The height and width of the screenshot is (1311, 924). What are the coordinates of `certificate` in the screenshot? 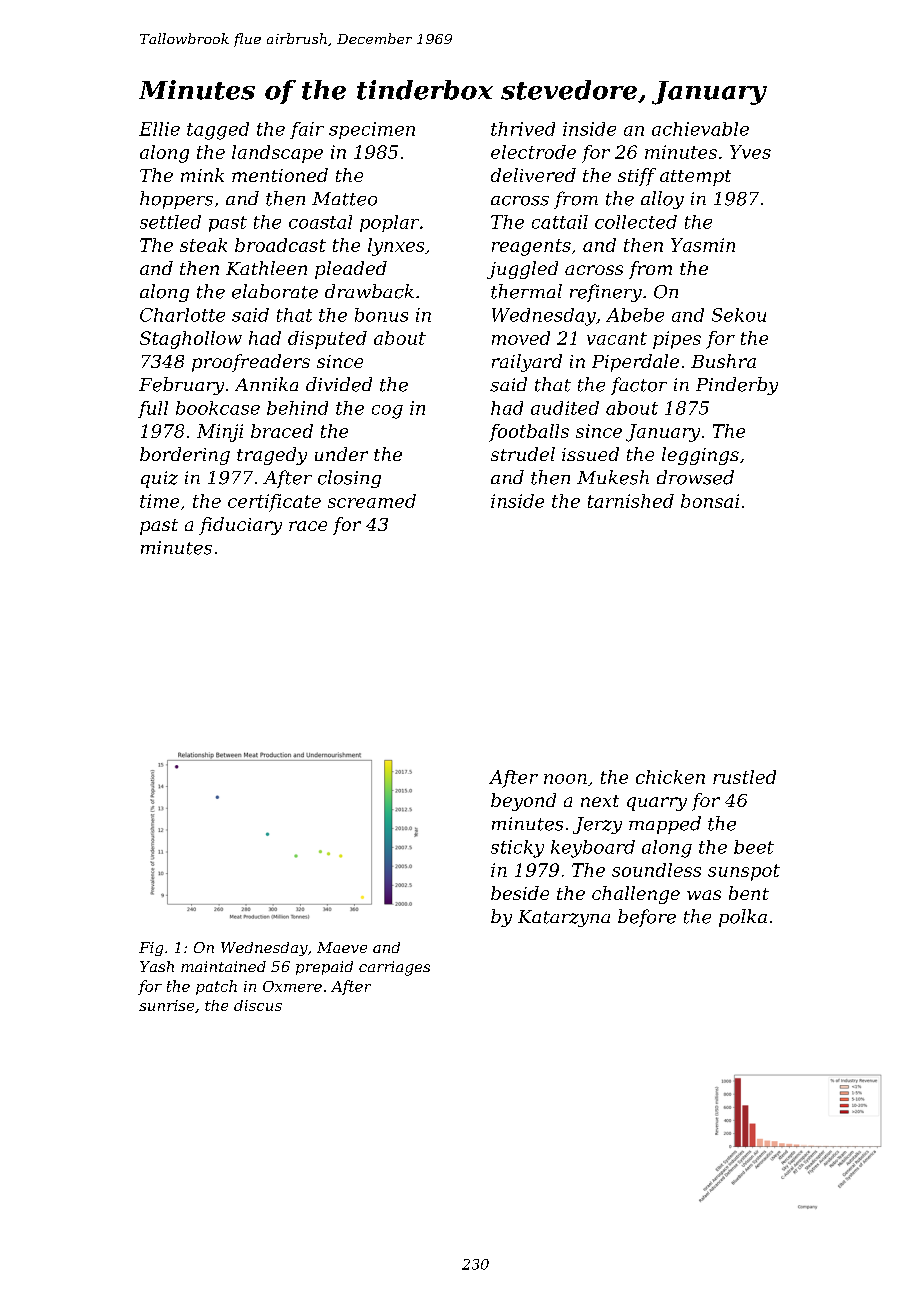 It's located at (274, 503).
